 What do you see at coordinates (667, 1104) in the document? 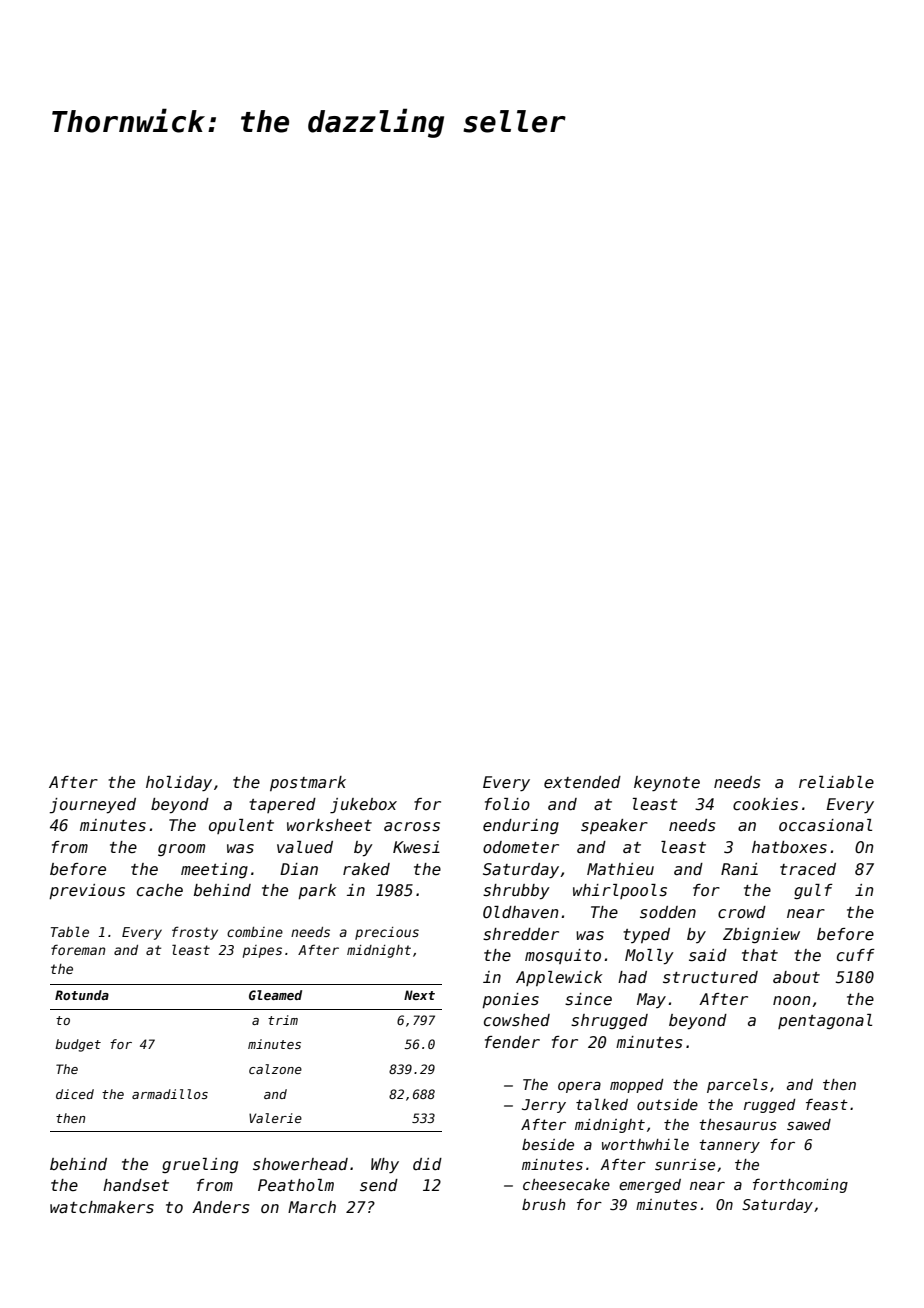
I see `outside` at bounding box center [667, 1104].
